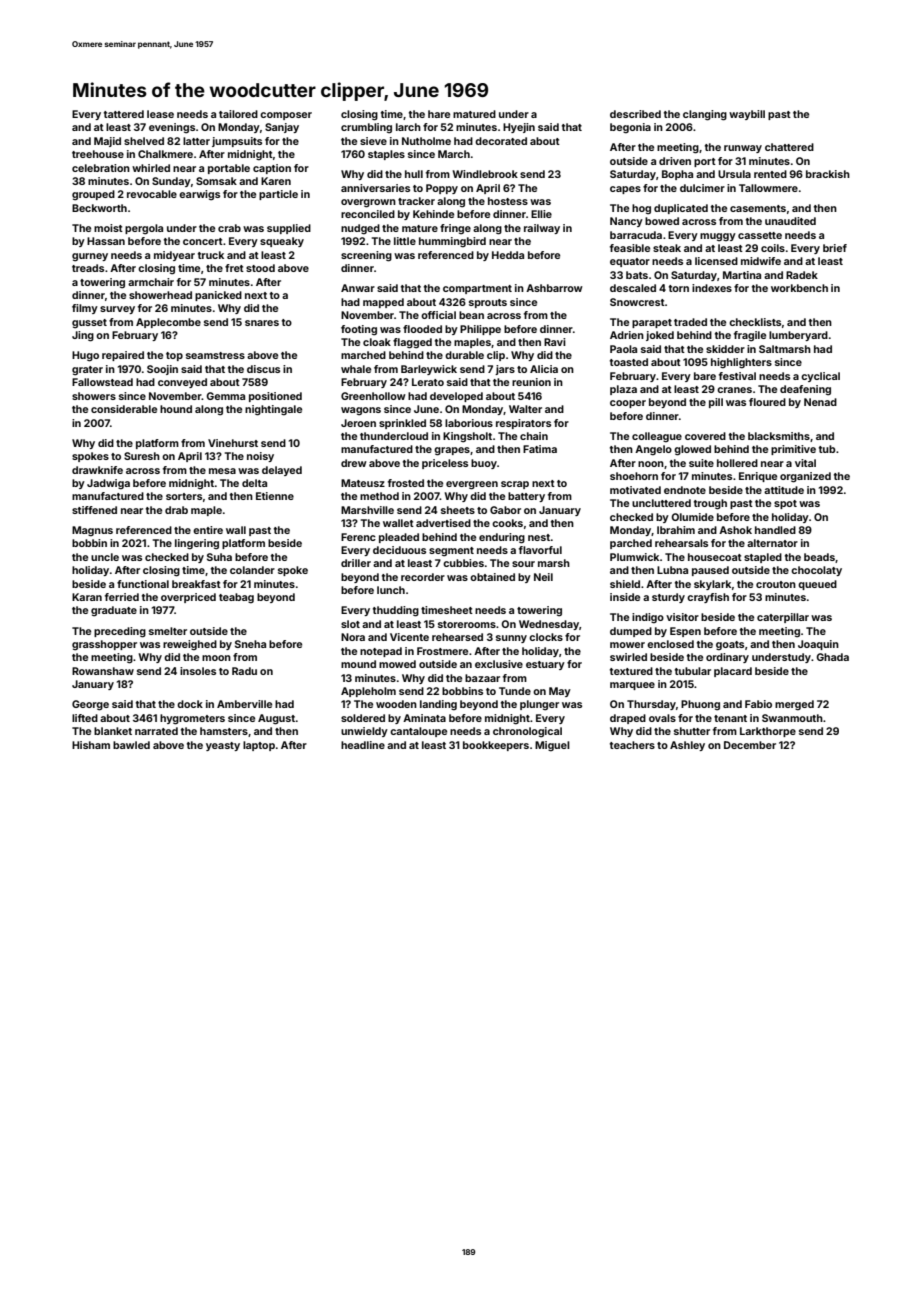  What do you see at coordinates (527, 732) in the page?
I see `chronological` at bounding box center [527, 732].
